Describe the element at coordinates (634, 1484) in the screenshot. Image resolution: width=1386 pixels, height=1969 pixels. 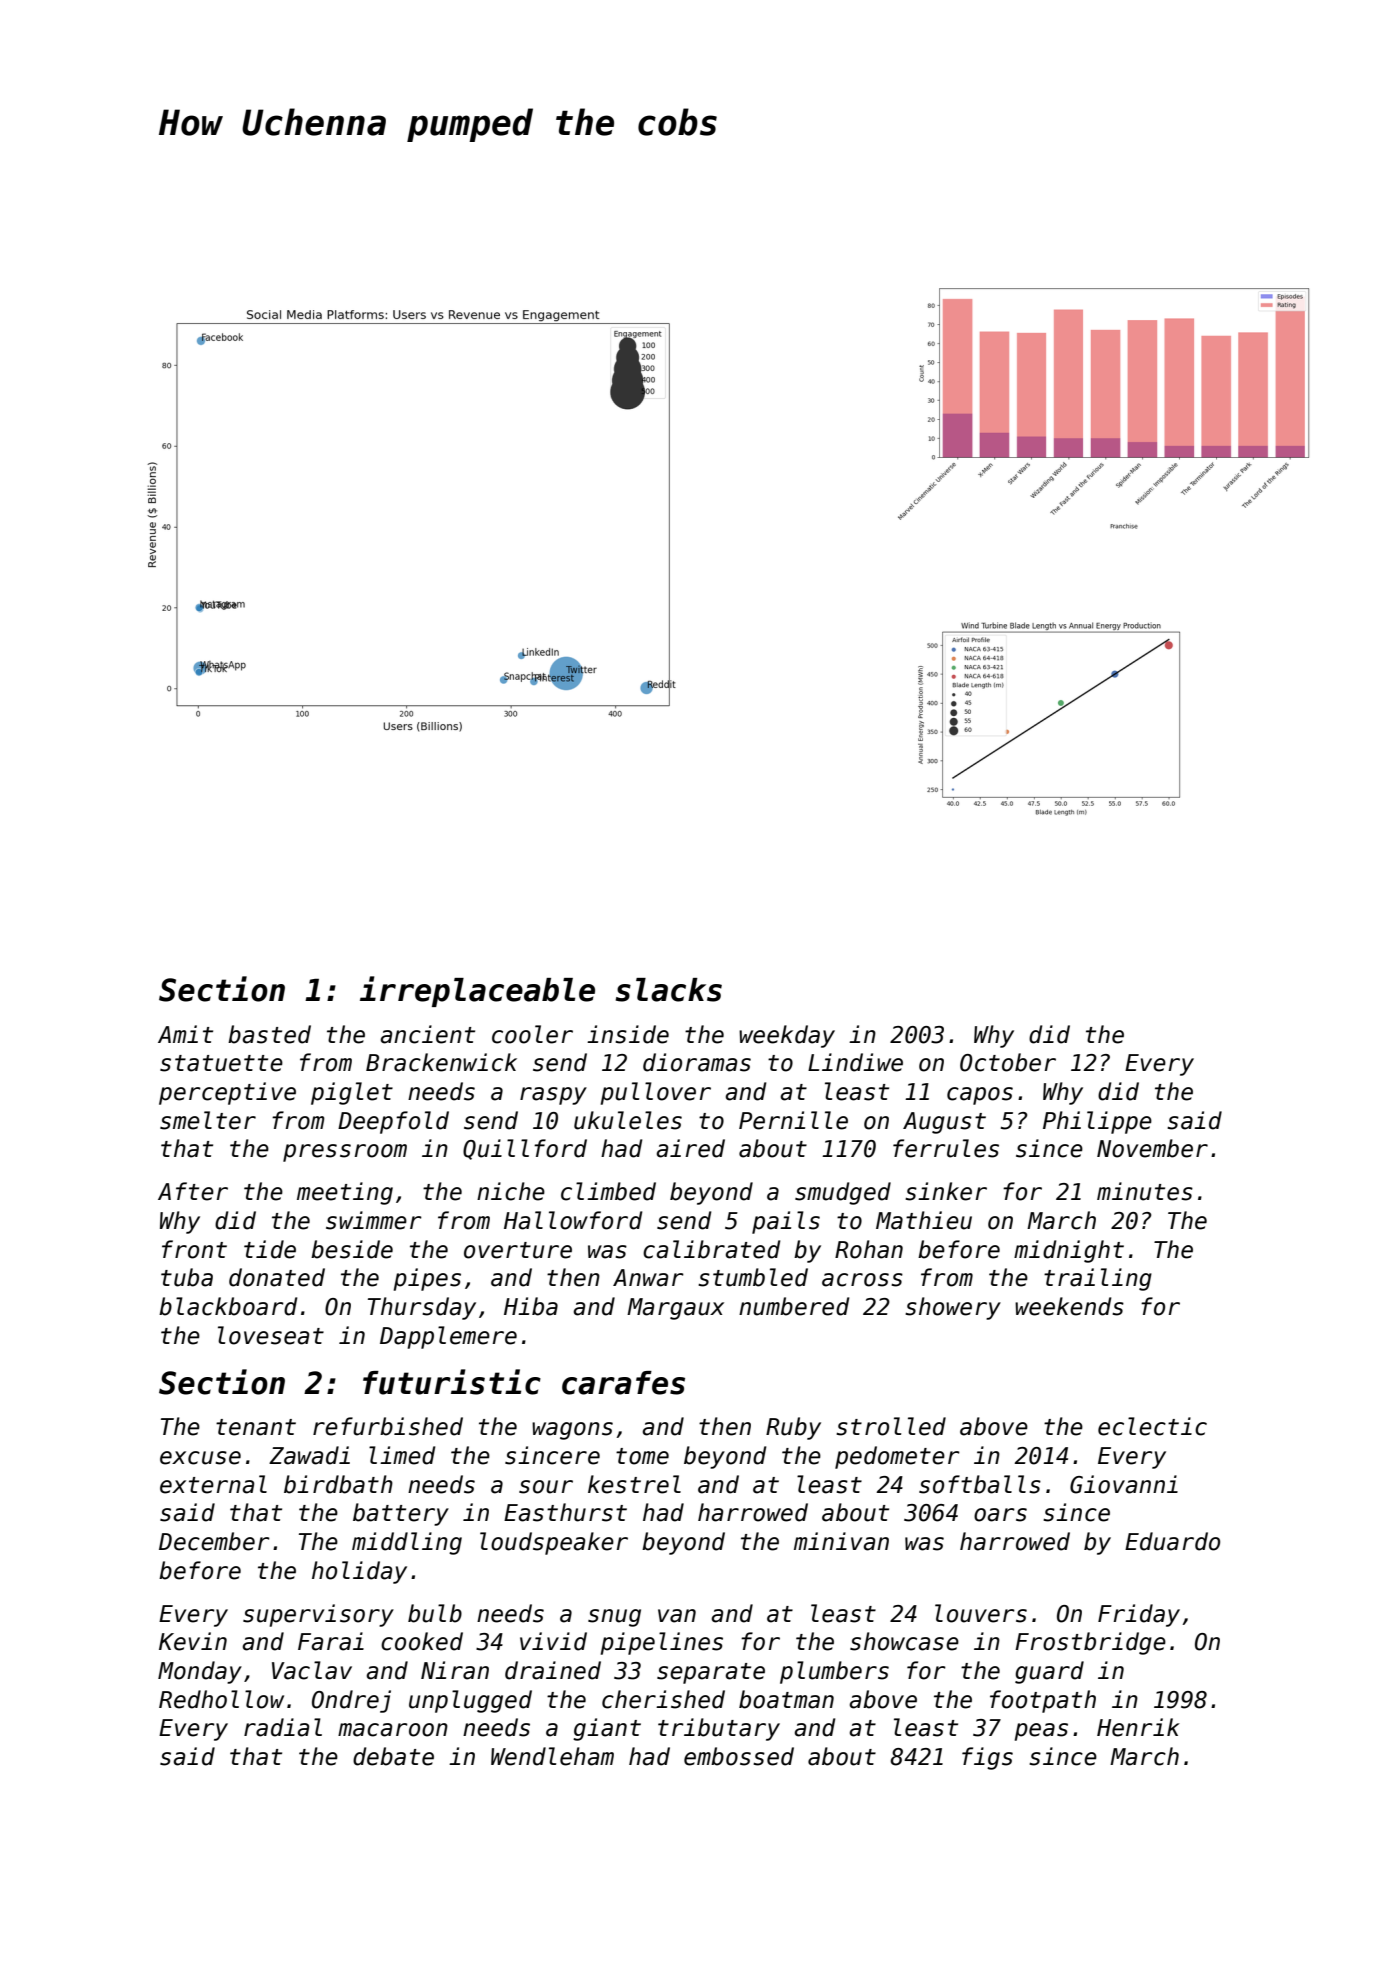
I see `kestrel` at that location.
